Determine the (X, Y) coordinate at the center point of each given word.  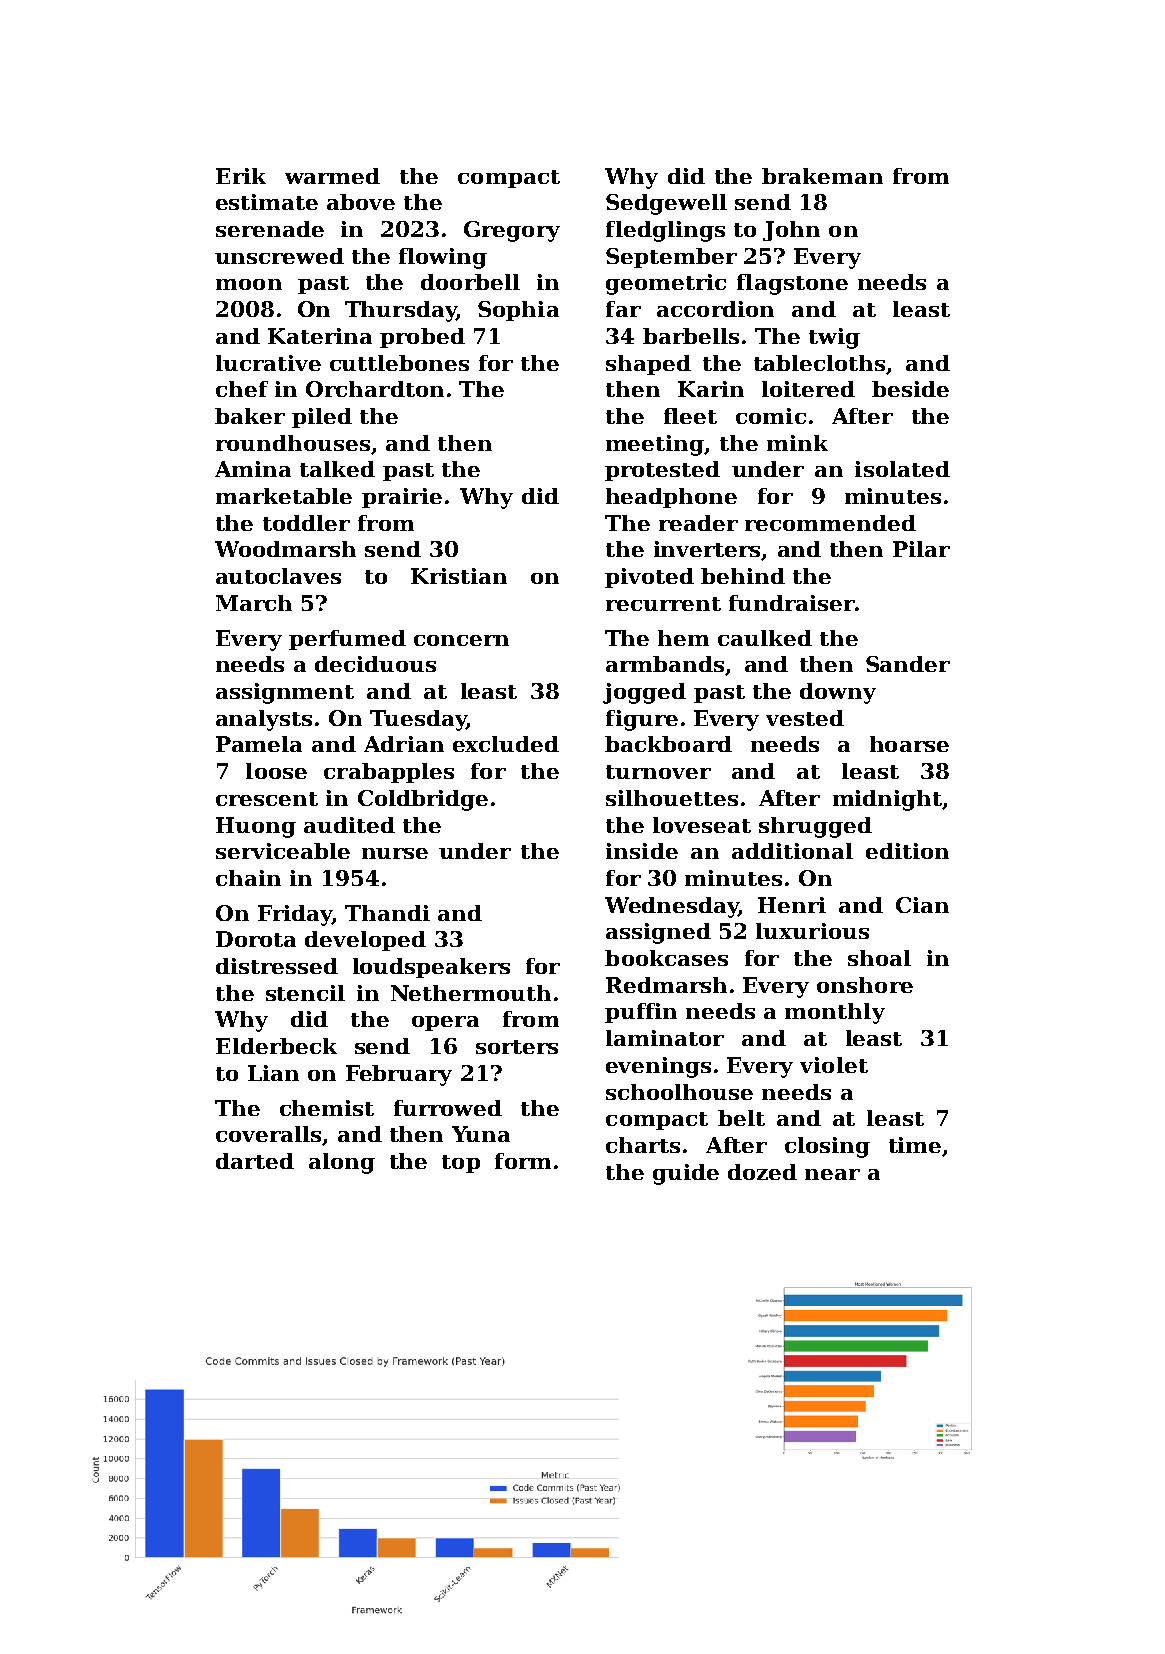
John (791, 231)
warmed (332, 176)
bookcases (666, 958)
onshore (865, 985)
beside (910, 389)
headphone (671, 498)
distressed (277, 966)
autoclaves (278, 576)
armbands (665, 664)
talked (337, 469)
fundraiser (792, 603)
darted (255, 1161)
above (361, 202)
